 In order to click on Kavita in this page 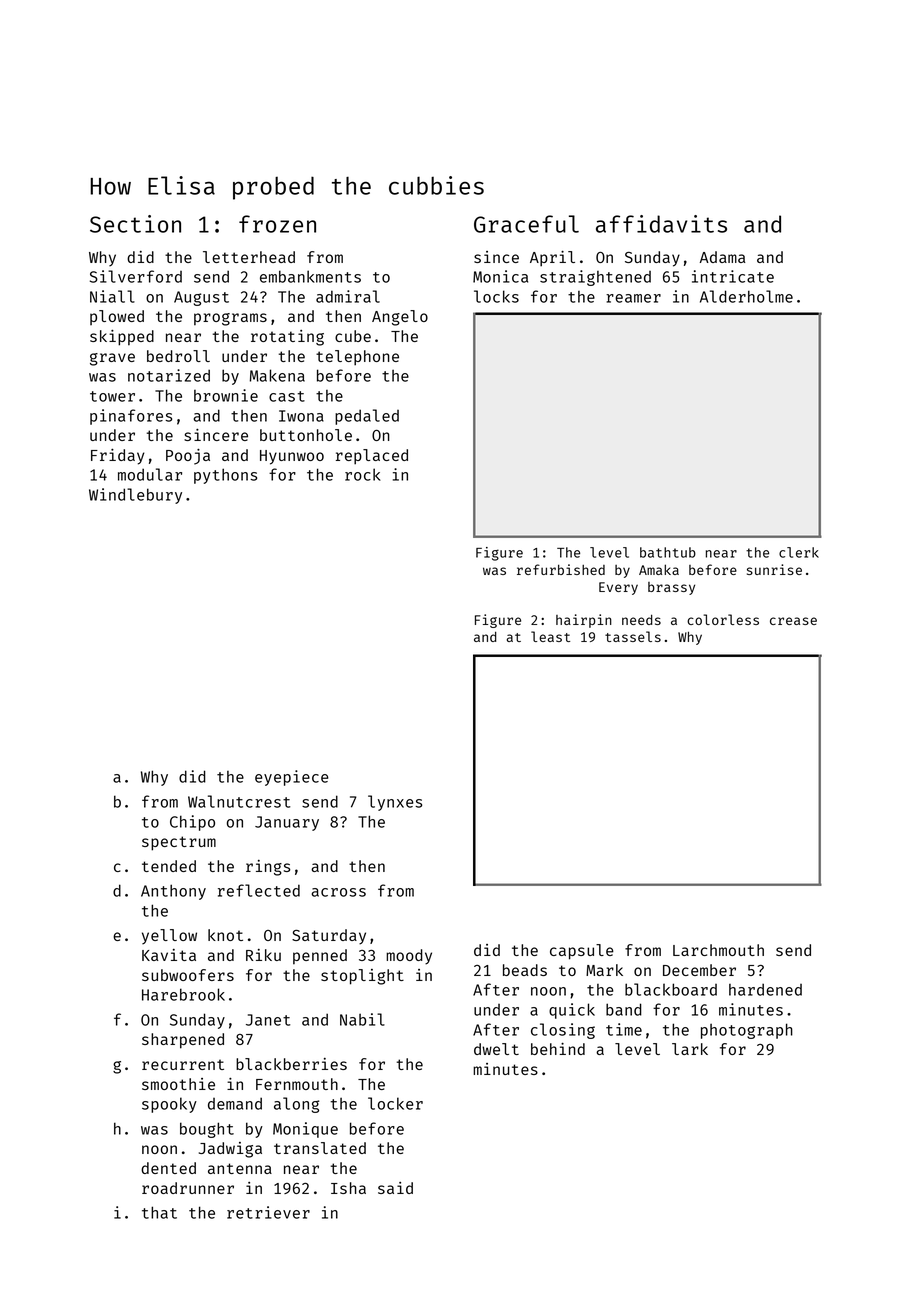, I will do `click(169, 955)`.
